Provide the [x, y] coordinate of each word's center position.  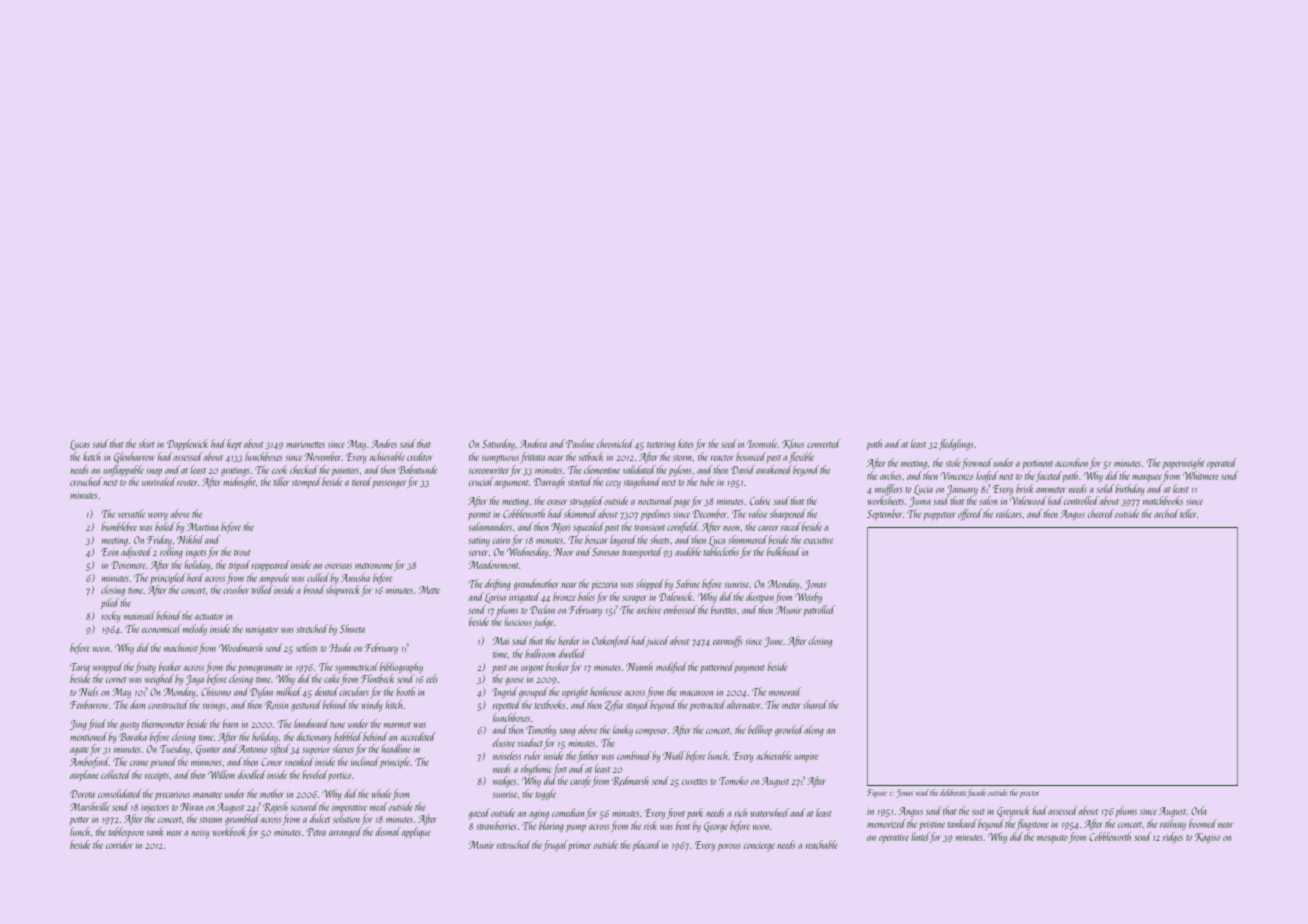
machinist [181, 647]
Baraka [133, 736]
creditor [420, 456]
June [774, 642]
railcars [1008, 513]
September [884, 514]
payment [750, 669]
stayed [637, 705]
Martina [202, 527]
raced [791, 526]
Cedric [760, 500]
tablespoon [126, 832]
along [814, 730]
